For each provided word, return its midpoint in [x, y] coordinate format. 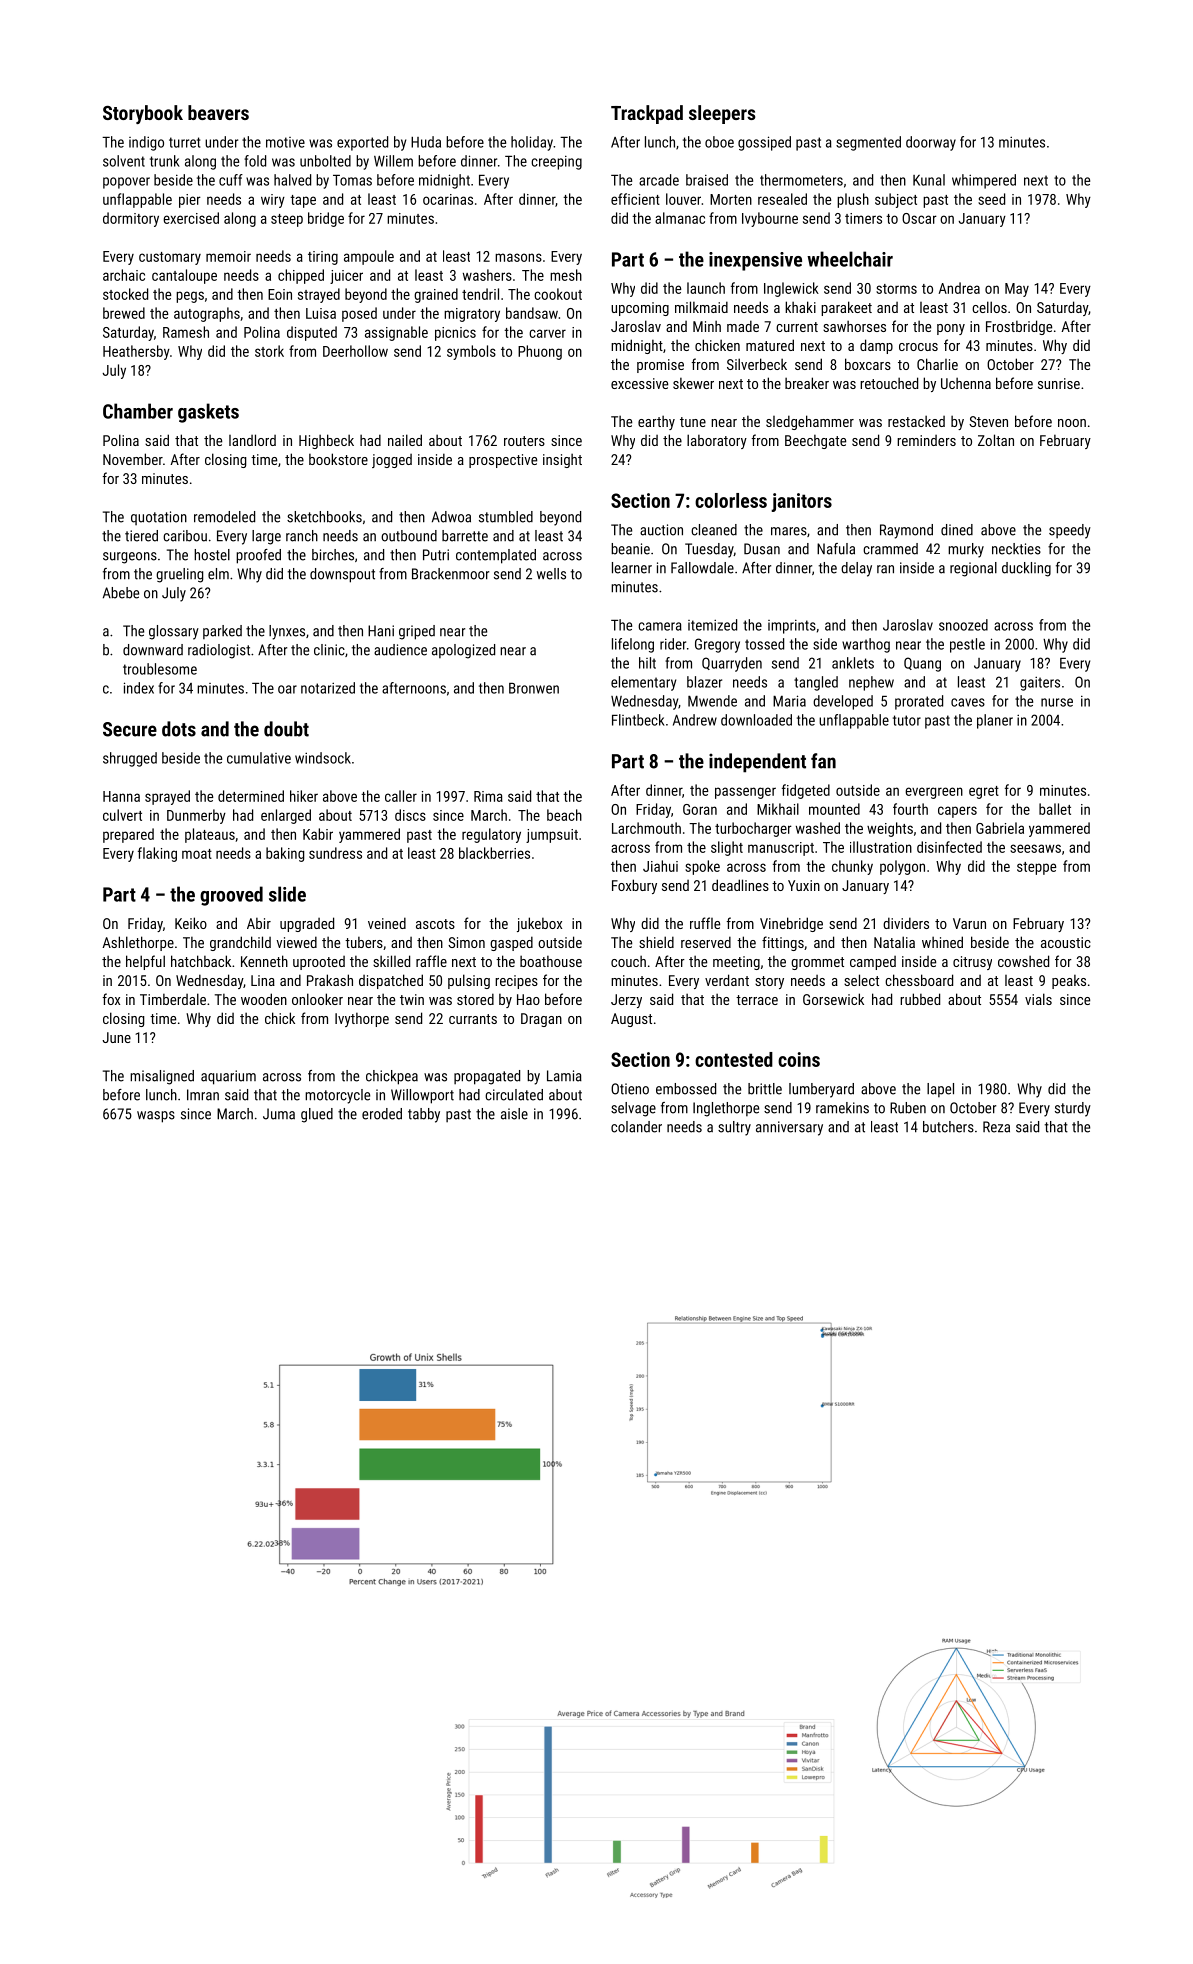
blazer [704, 682]
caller [401, 796]
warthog [866, 645]
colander [636, 1127]
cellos [989, 307]
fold [255, 161]
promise [660, 366]
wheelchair [850, 259]
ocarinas [448, 199]
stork [269, 351]
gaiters [1040, 683]
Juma [279, 1114]
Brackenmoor [450, 574]
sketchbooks [324, 517]
